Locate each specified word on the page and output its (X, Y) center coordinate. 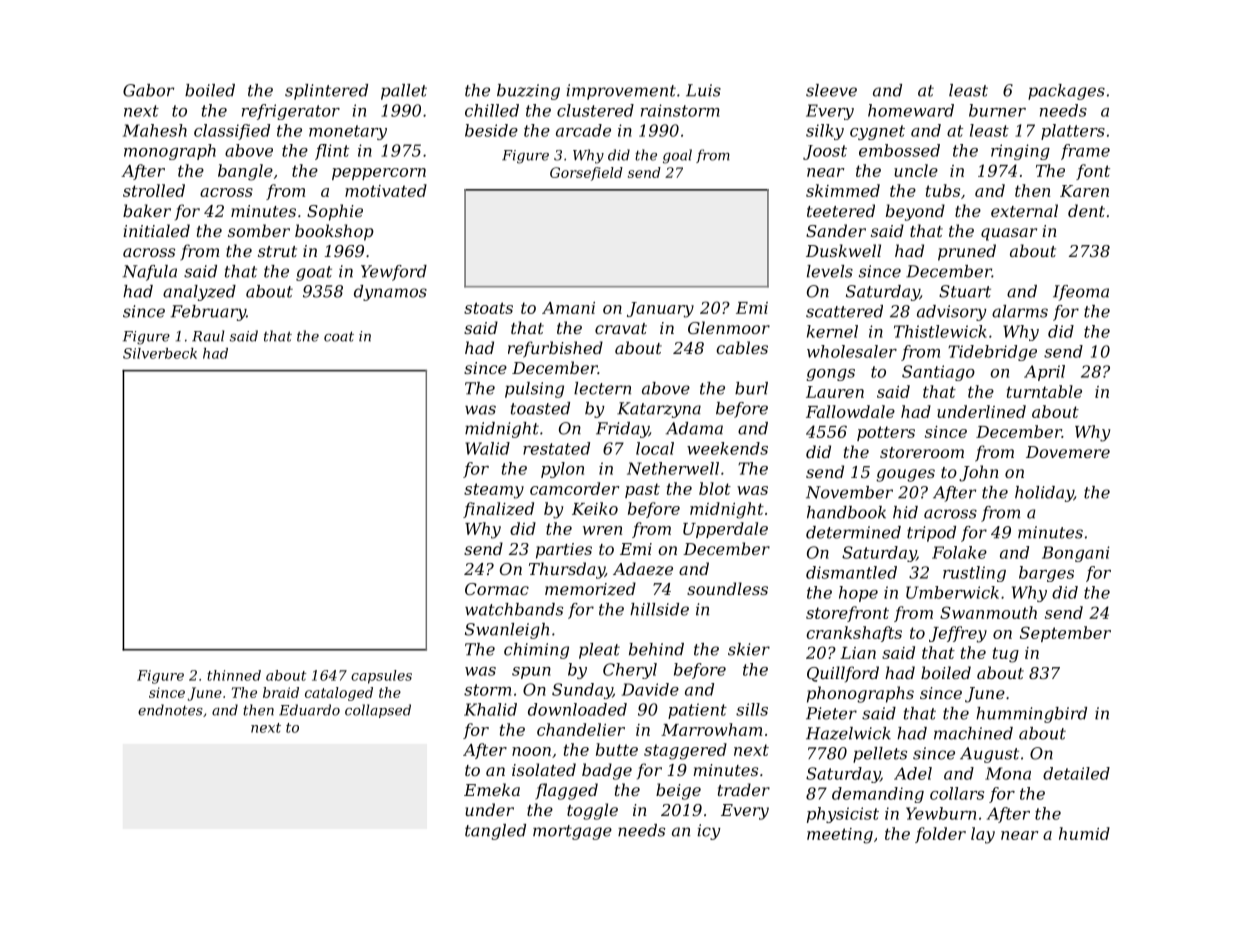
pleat (599, 651)
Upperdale (725, 530)
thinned (234, 675)
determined (853, 532)
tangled (495, 832)
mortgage (572, 832)
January (660, 310)
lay (983, 835)
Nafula (149, 273)
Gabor (148, 90)
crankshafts (854, 634)
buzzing (528, 92)
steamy (494, 491)
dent (1086, 210)
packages (1066, 92)
